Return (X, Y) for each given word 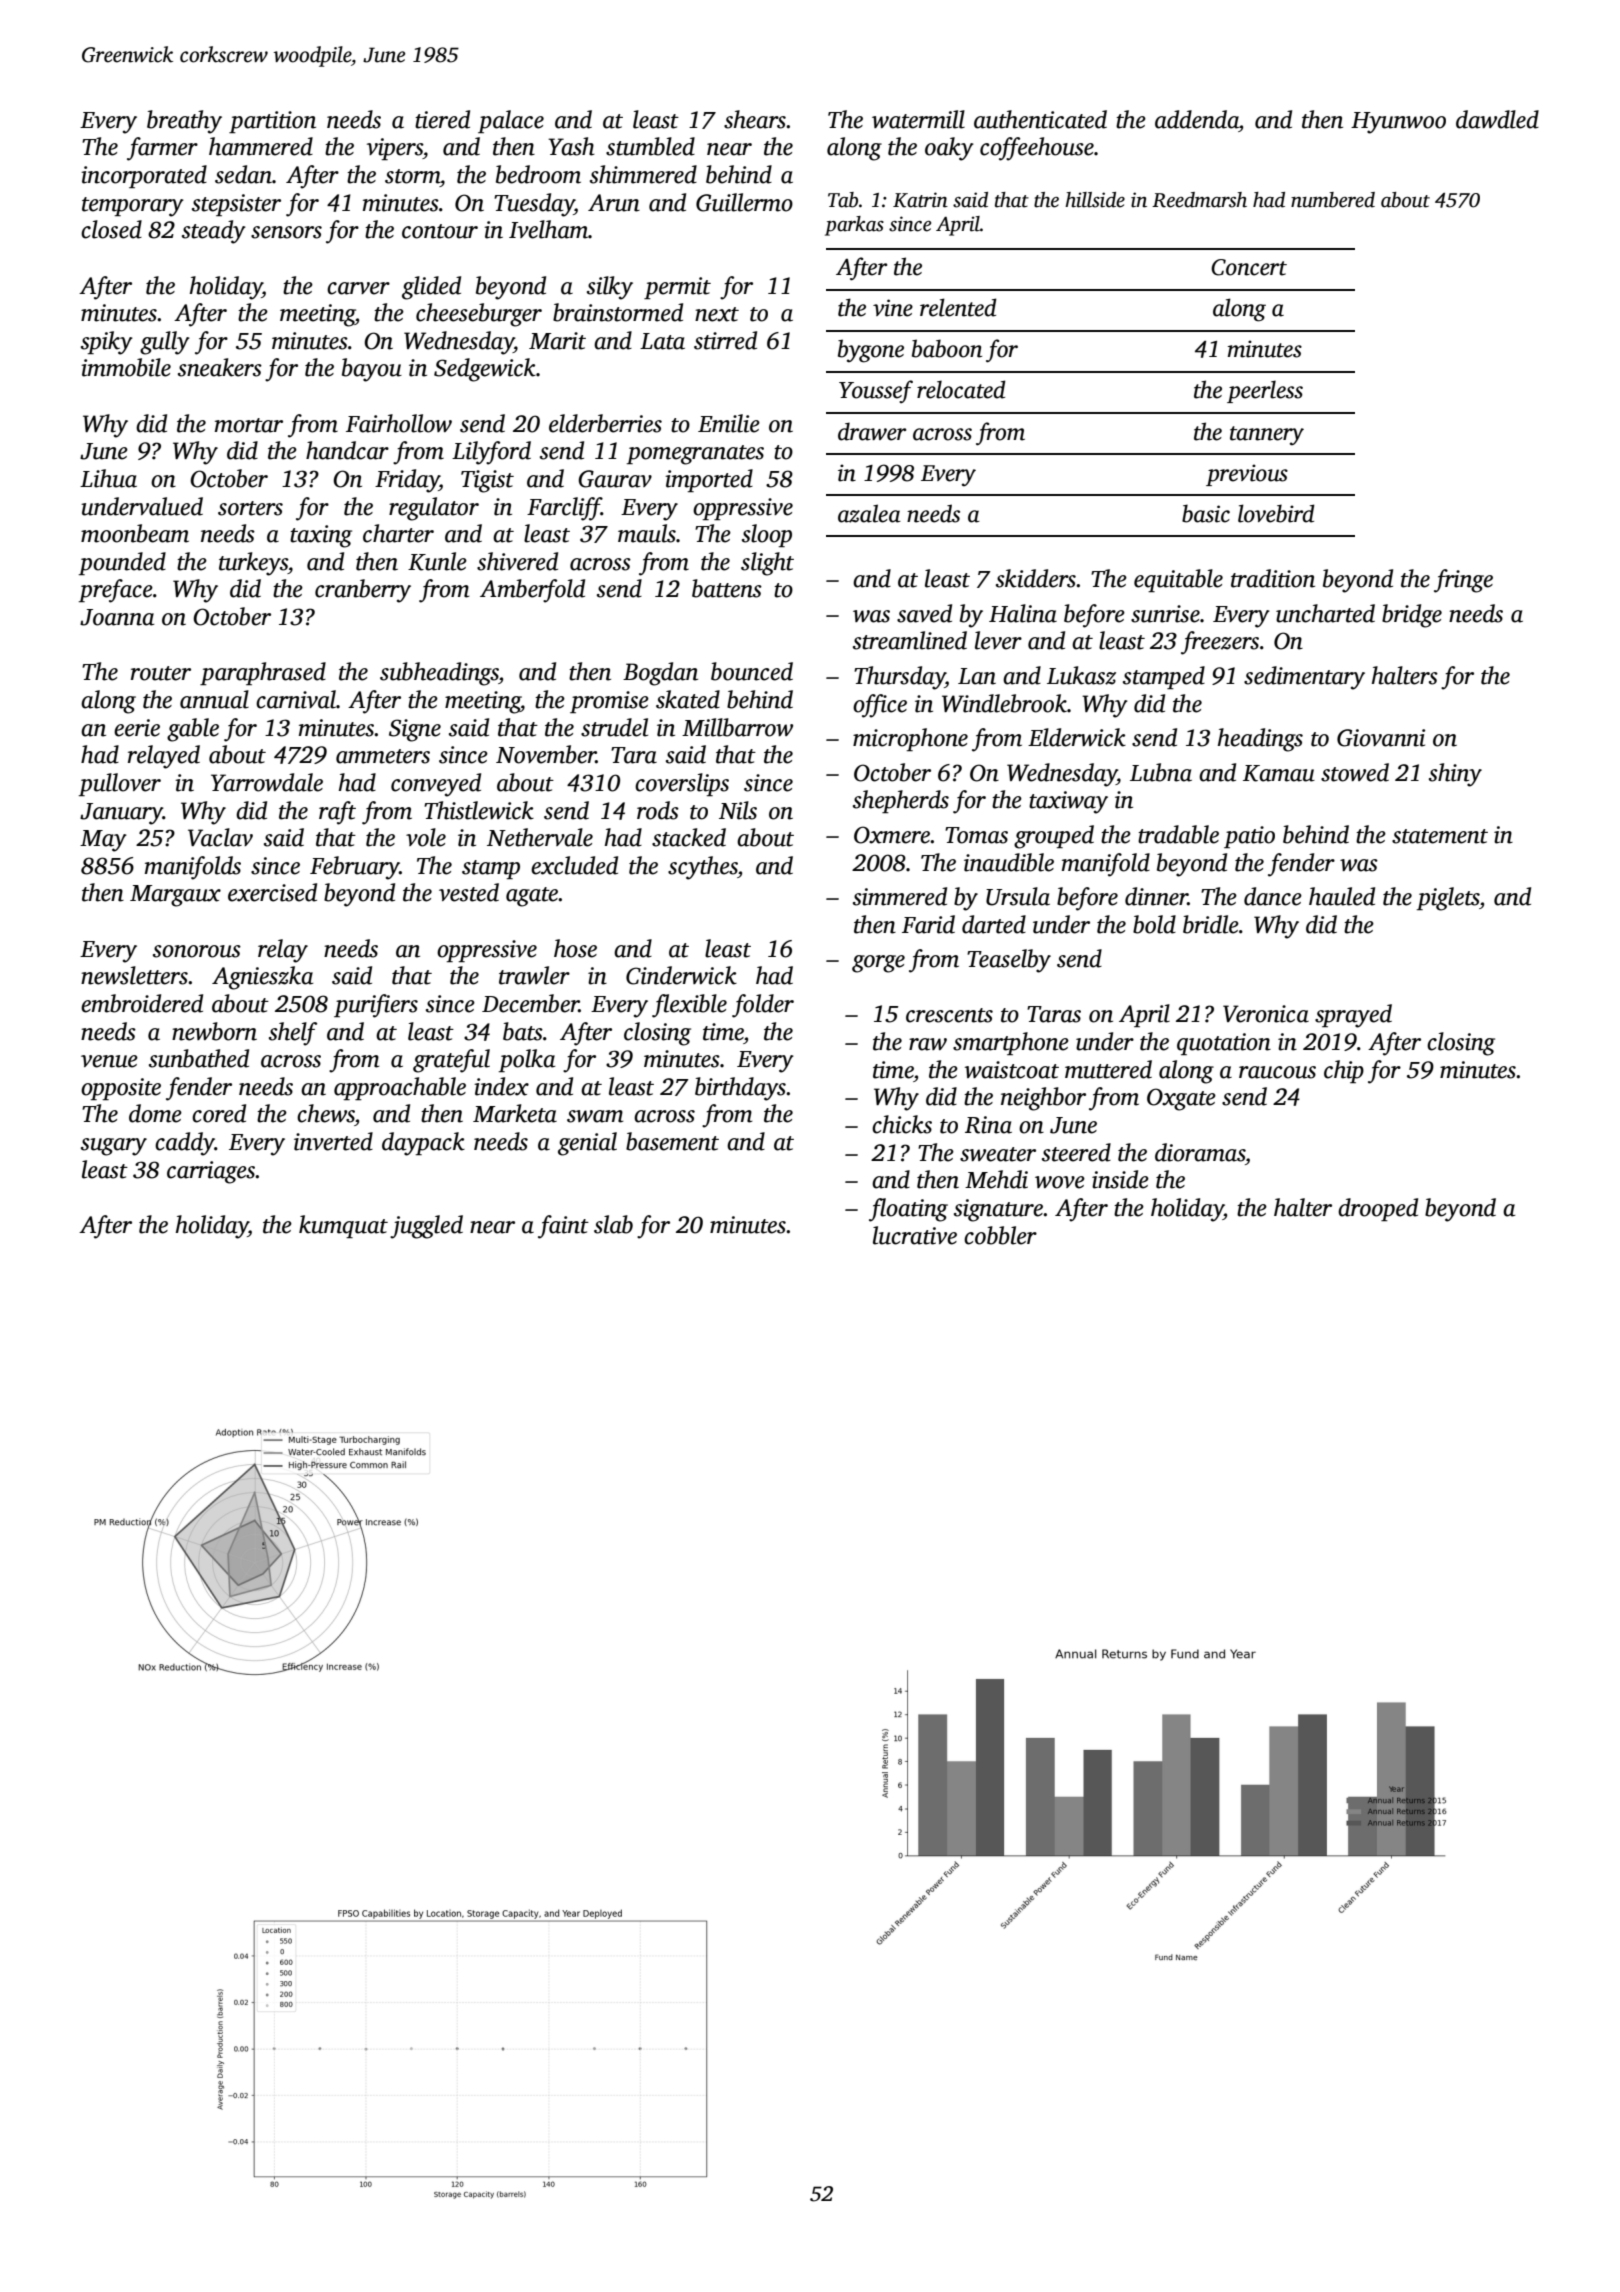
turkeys (253, 564)
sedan (243, 174)
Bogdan (660, 674)
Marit (557, 341)
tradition (1273, 578)
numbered (1333, 200)
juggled (426, 1227)
